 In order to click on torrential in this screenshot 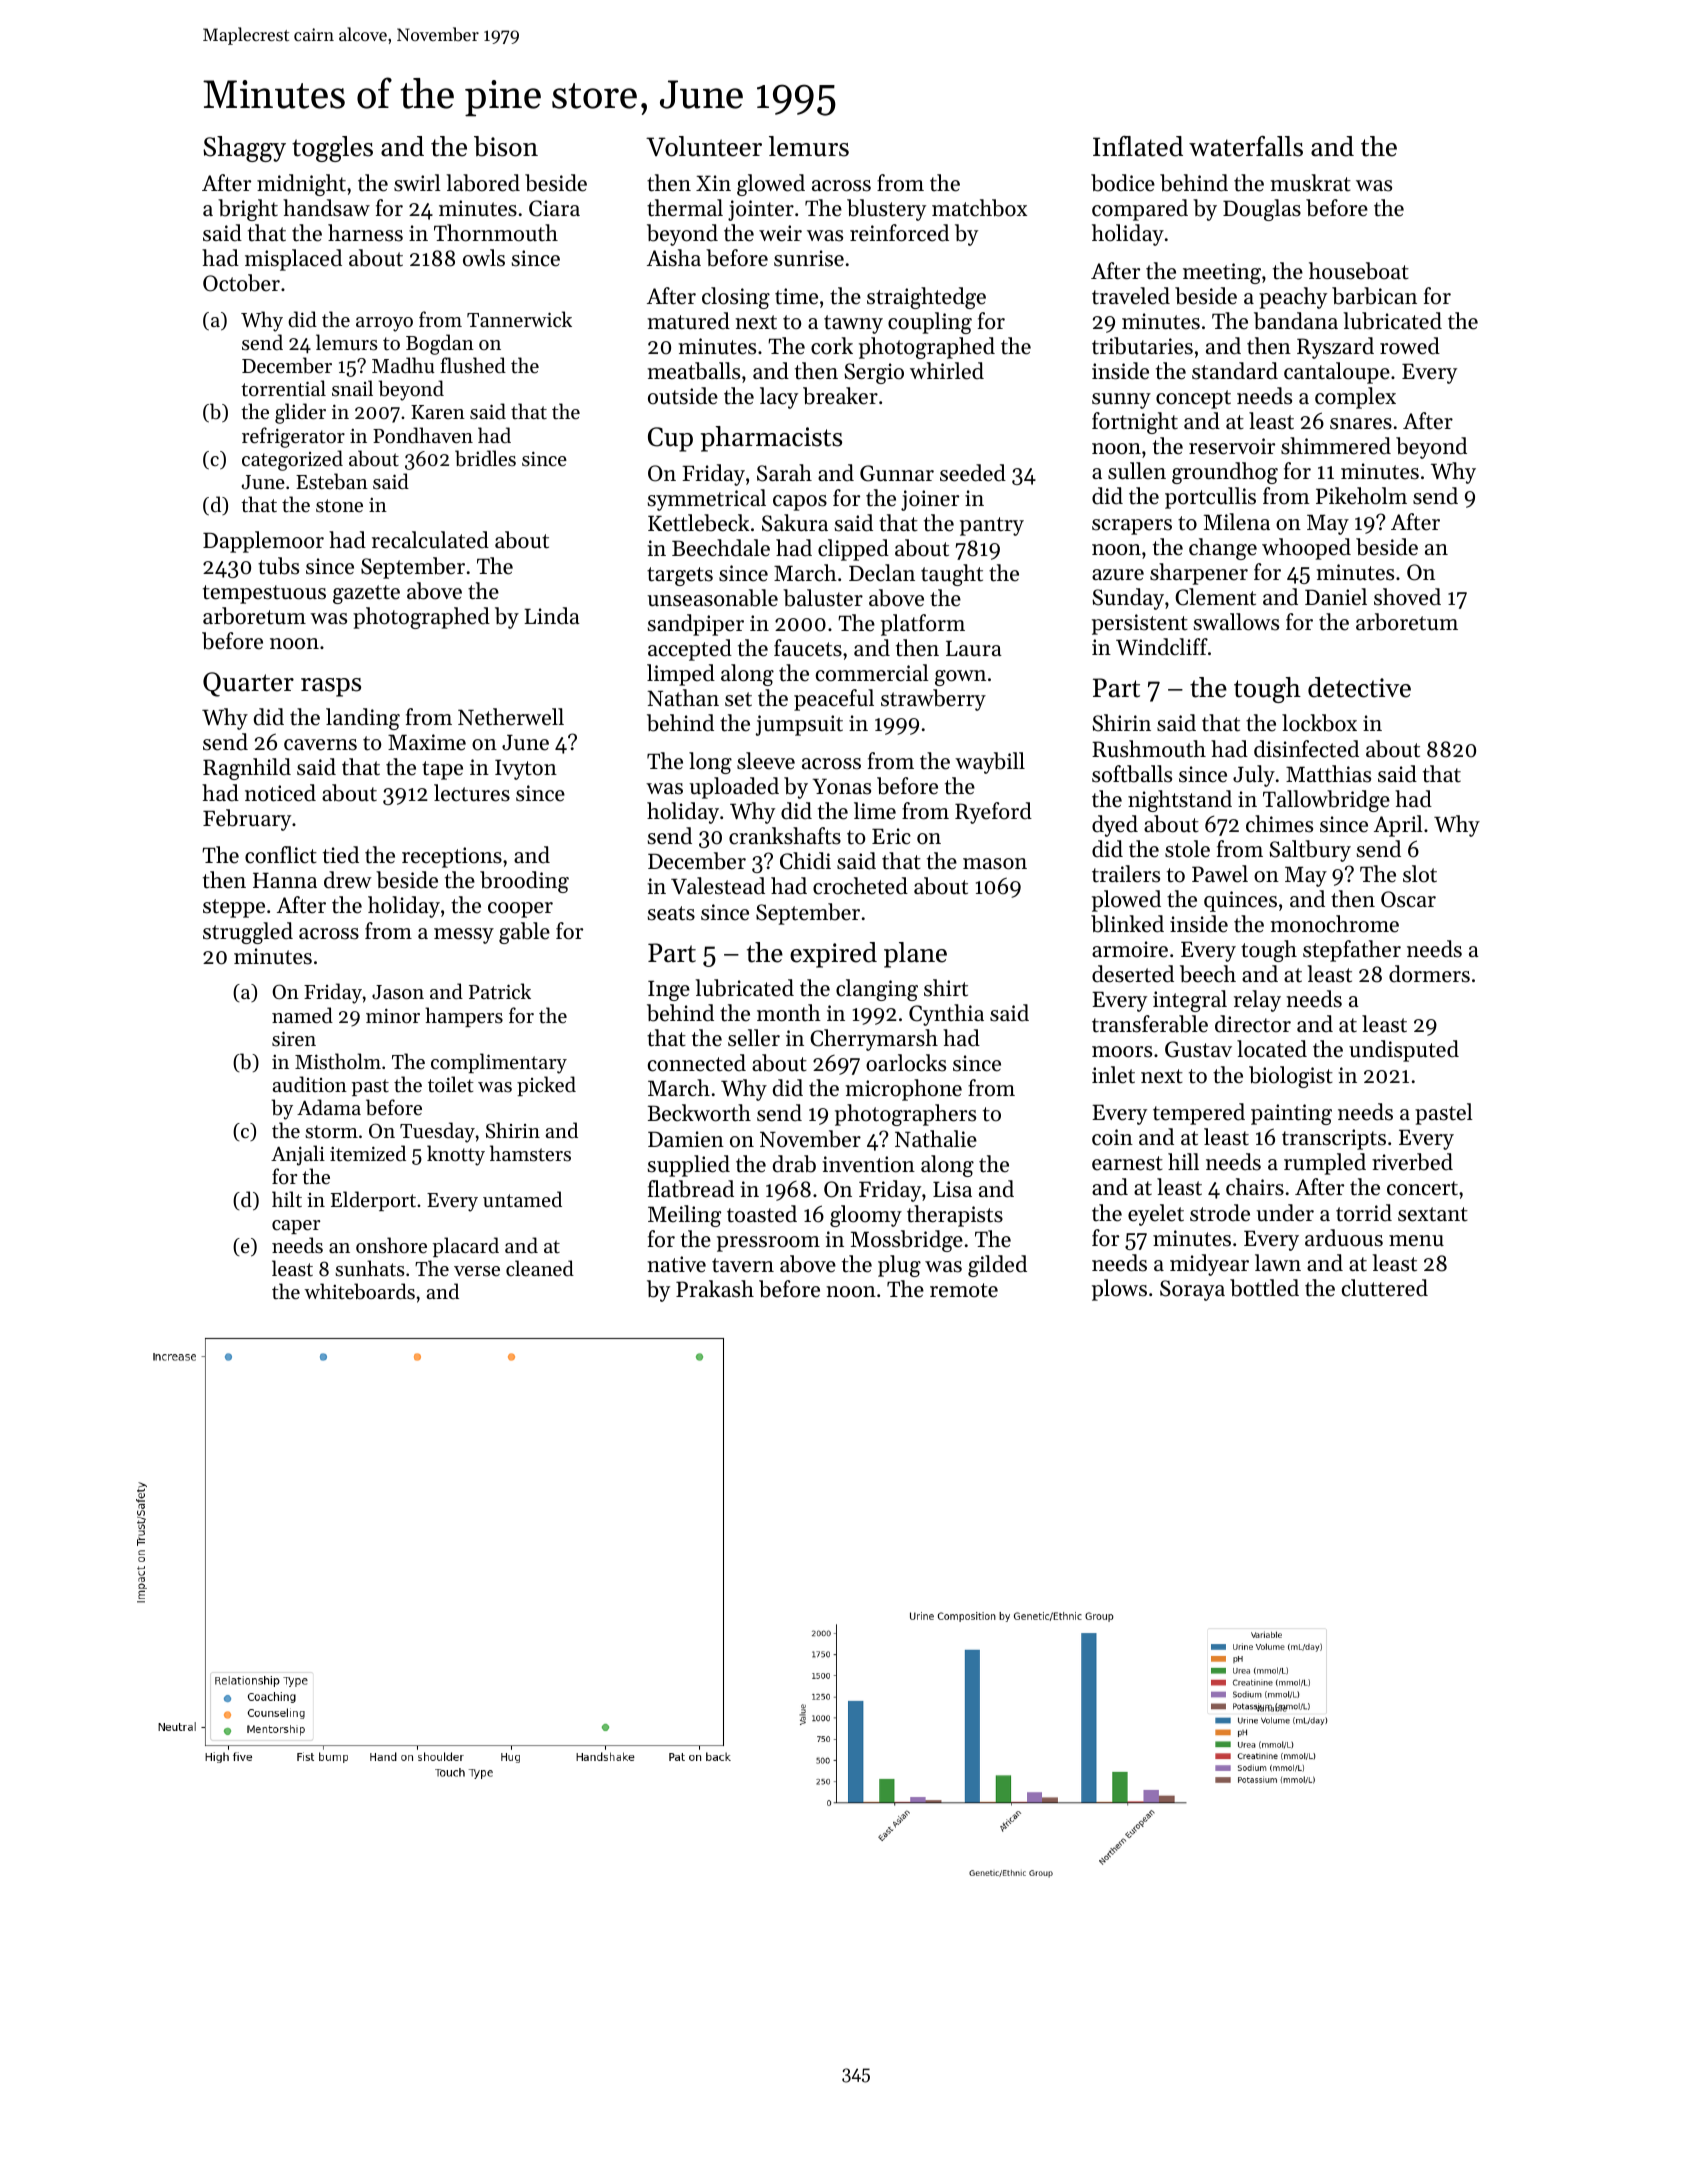, I will do `click(283, 388)`.
